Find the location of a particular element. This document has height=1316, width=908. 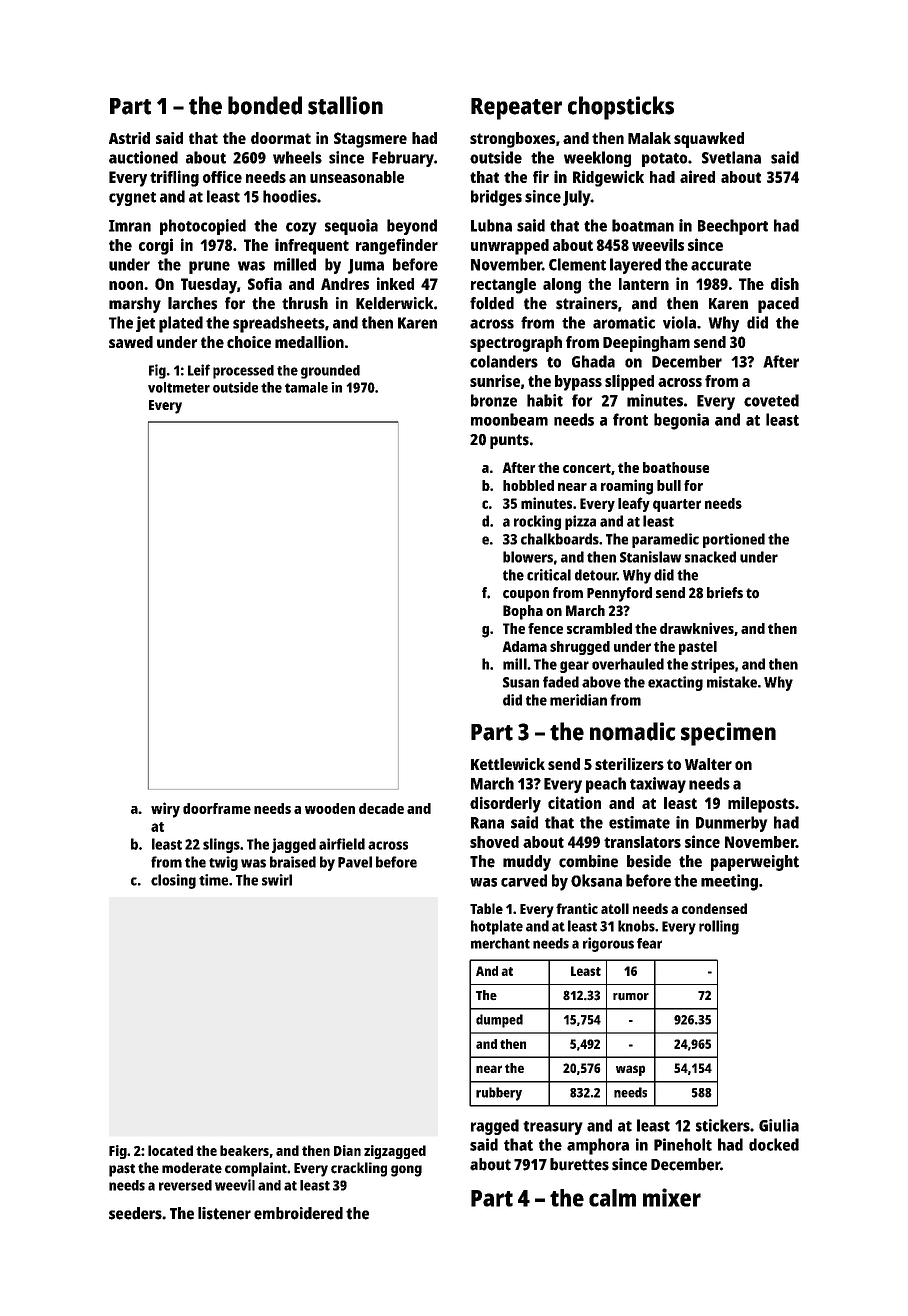

Clement is located at coordinates (577, 264).
